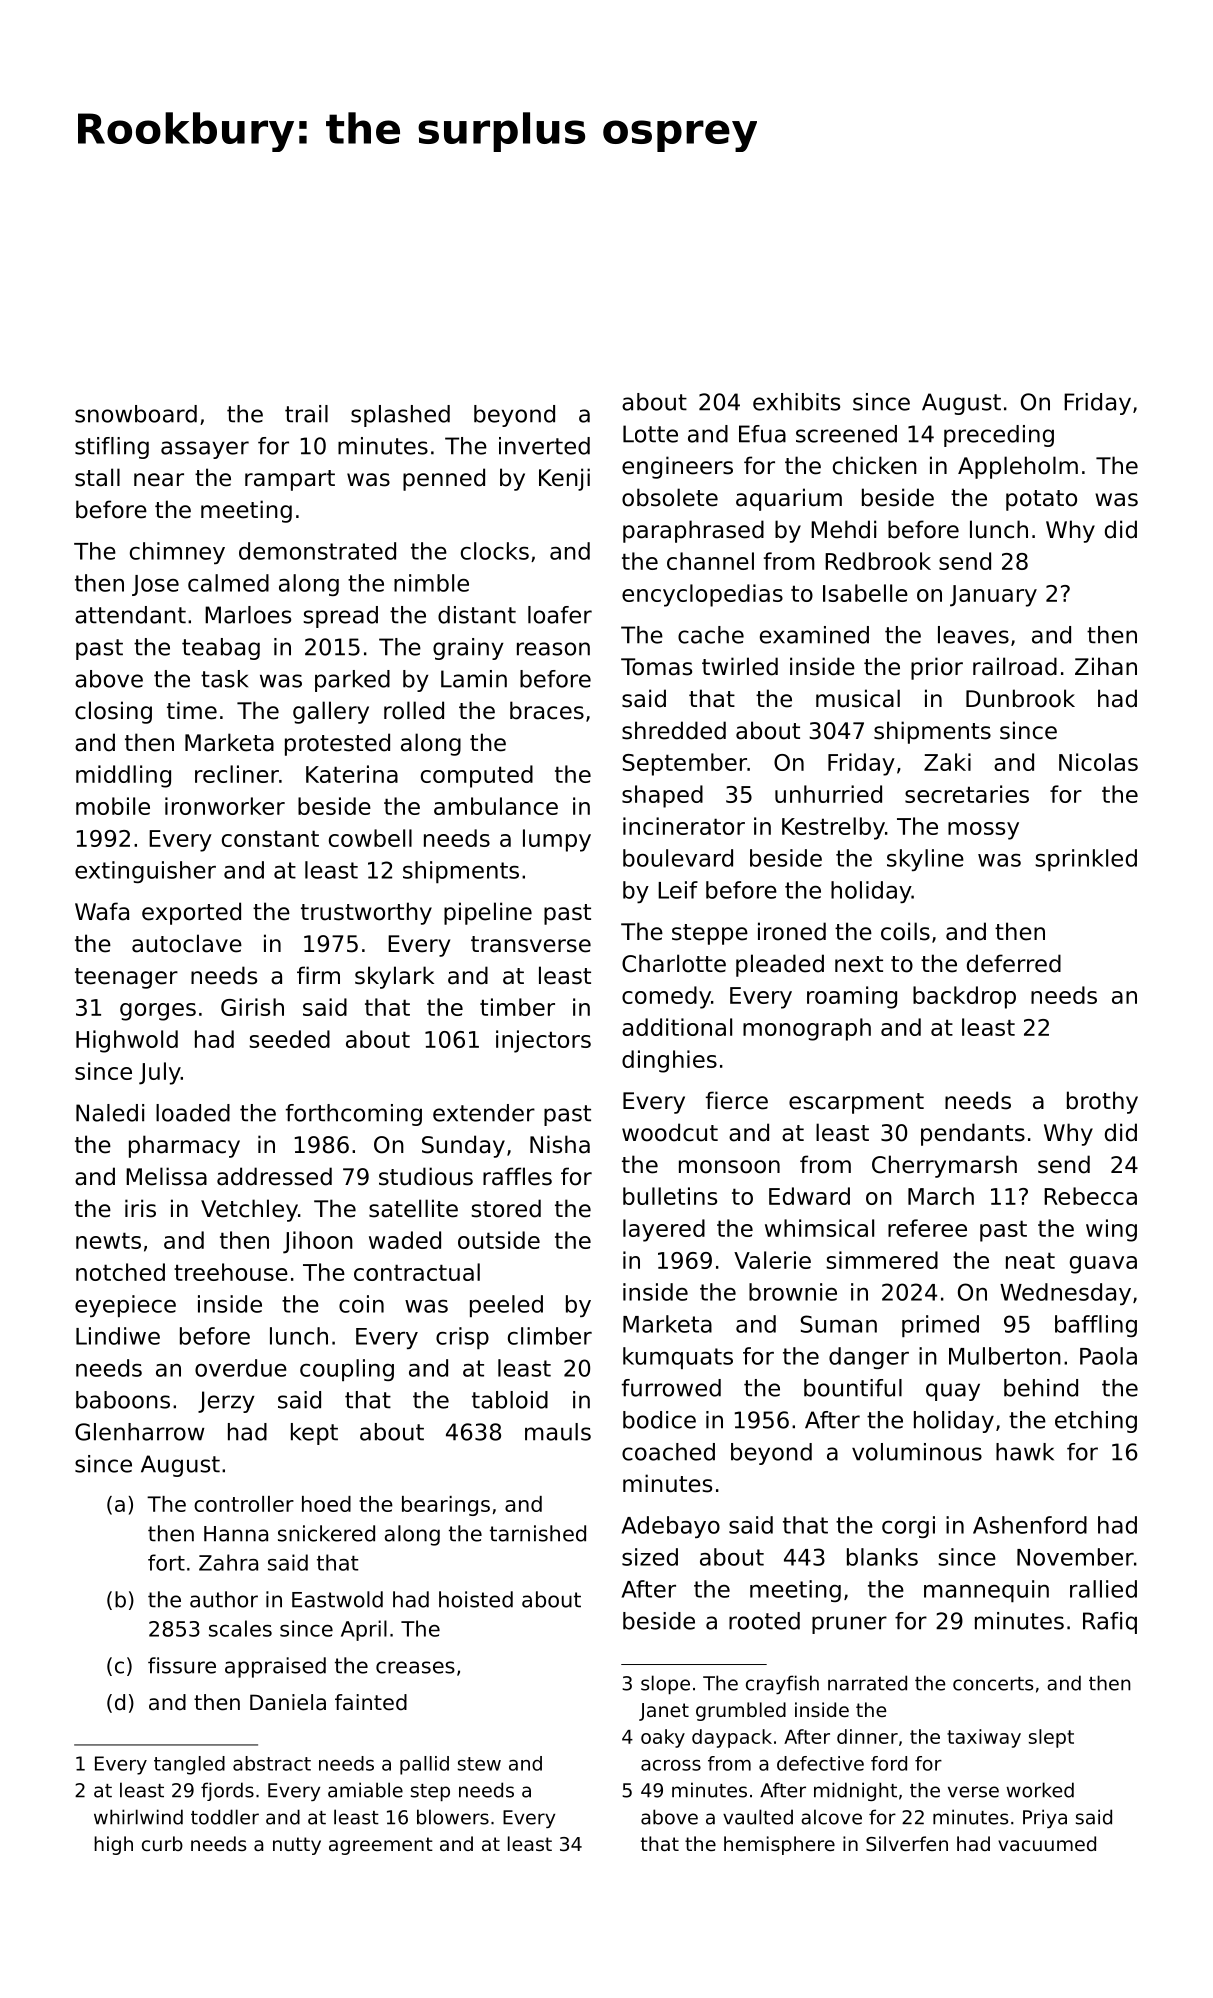 The width and height of the screenshot is (1213, 1998). What do you see at coordinates (1014, 963) in the screenshot?
I see `deferred` at bounding box center [1014, 963].
